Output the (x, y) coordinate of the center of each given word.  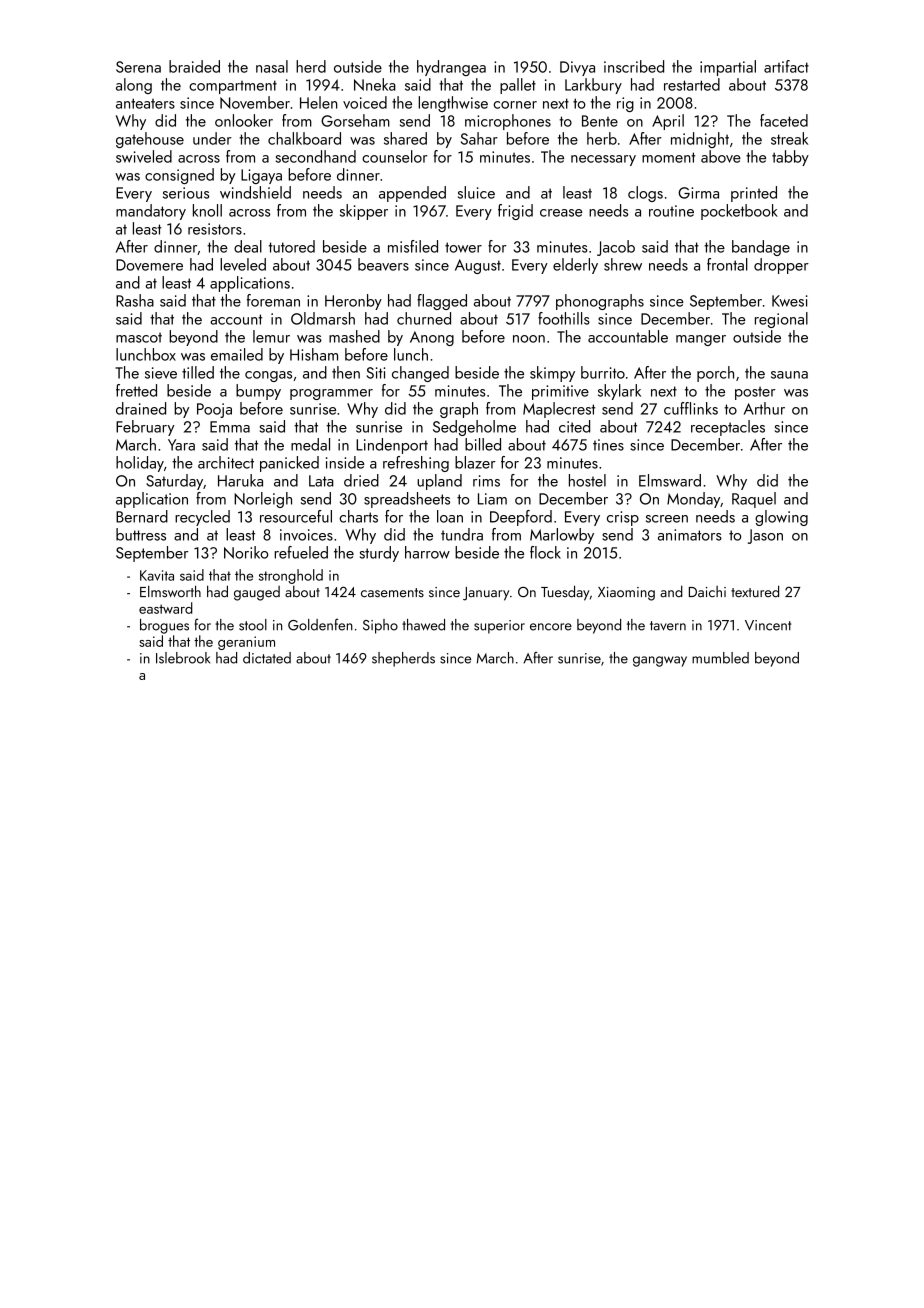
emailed (237, 354)
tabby (790, 158)
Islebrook (183, 658)
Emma (230, 427)
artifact (786, 66)
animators (690, 535)
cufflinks (691, 408)
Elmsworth (170, 591)
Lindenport (392, 446)
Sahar (479, 138)
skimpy (552, 374)
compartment (233, 87)
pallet (518, 86)
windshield (255, 192)
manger (701, 340)
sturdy (379, 554)
